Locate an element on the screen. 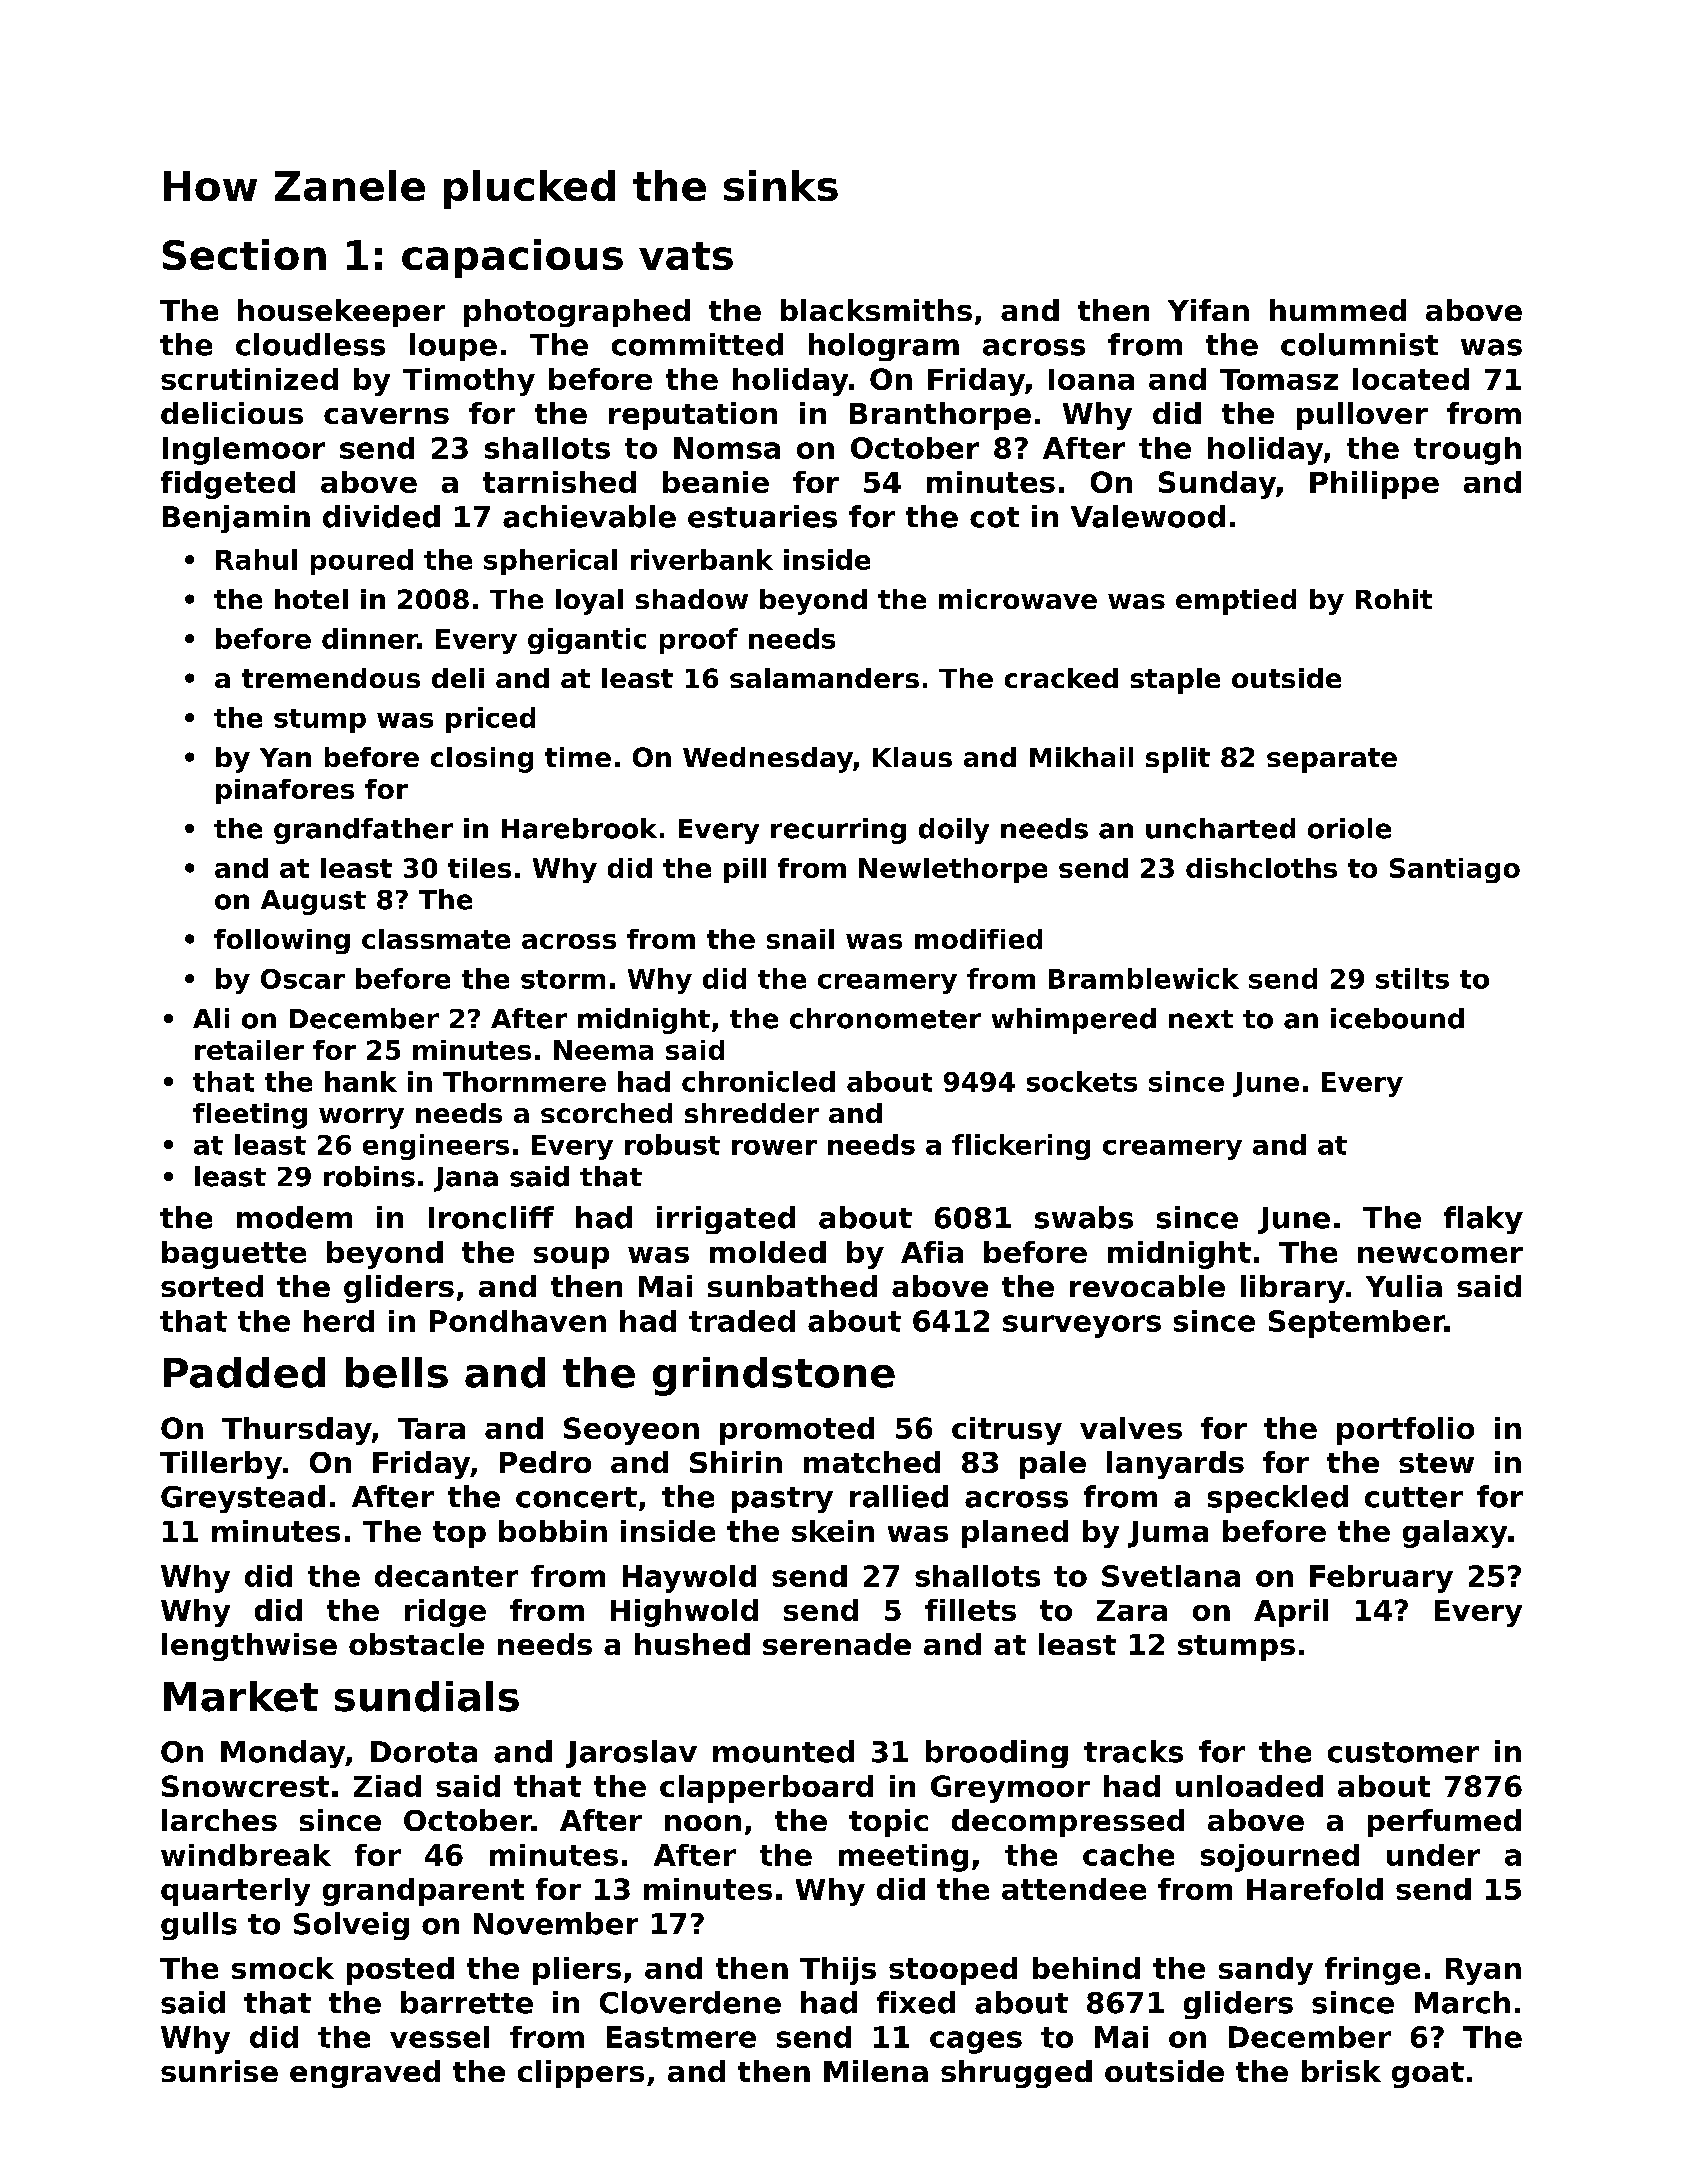  posted is located at coordinates (400, 1971).
